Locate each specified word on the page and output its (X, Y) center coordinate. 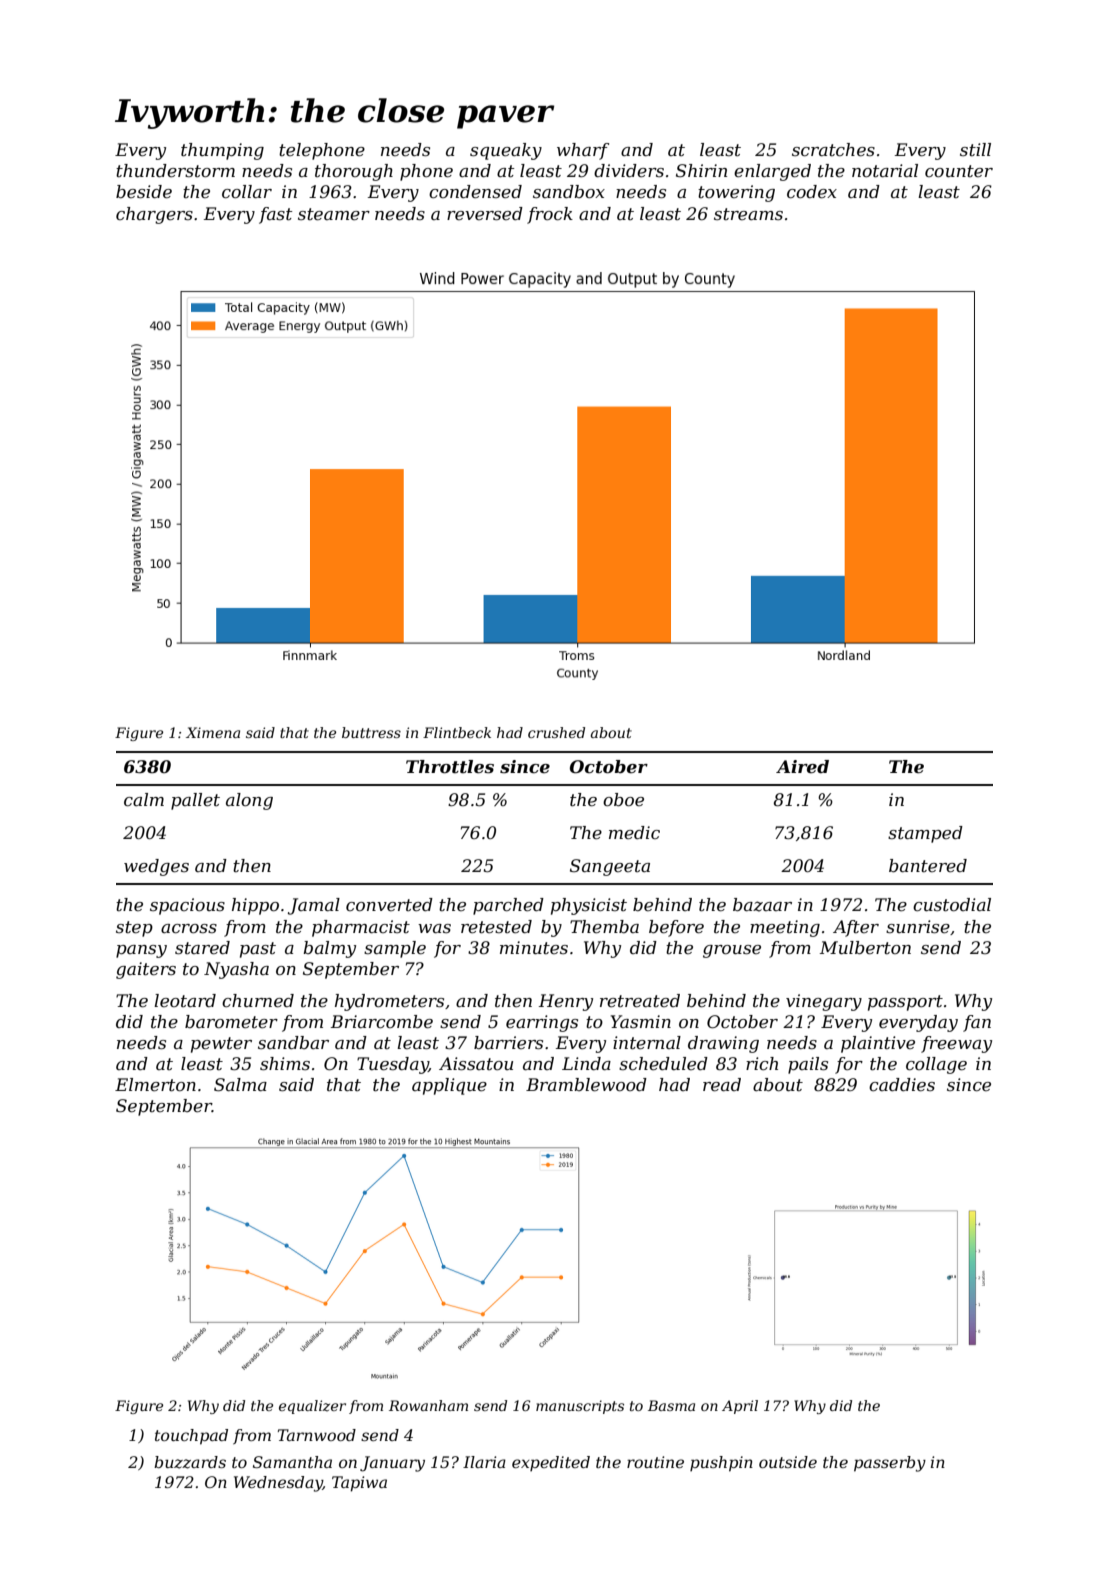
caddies (902, 1085)
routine (655, 1462)
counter (959, 171)
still (975, 149)
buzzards (190, 1462)
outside (788, 1462)
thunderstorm (175, 171)
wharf (583, 151)
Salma (240, 1085)
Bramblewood (586, 1085)
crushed (556, 732)
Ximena (213, 732)
